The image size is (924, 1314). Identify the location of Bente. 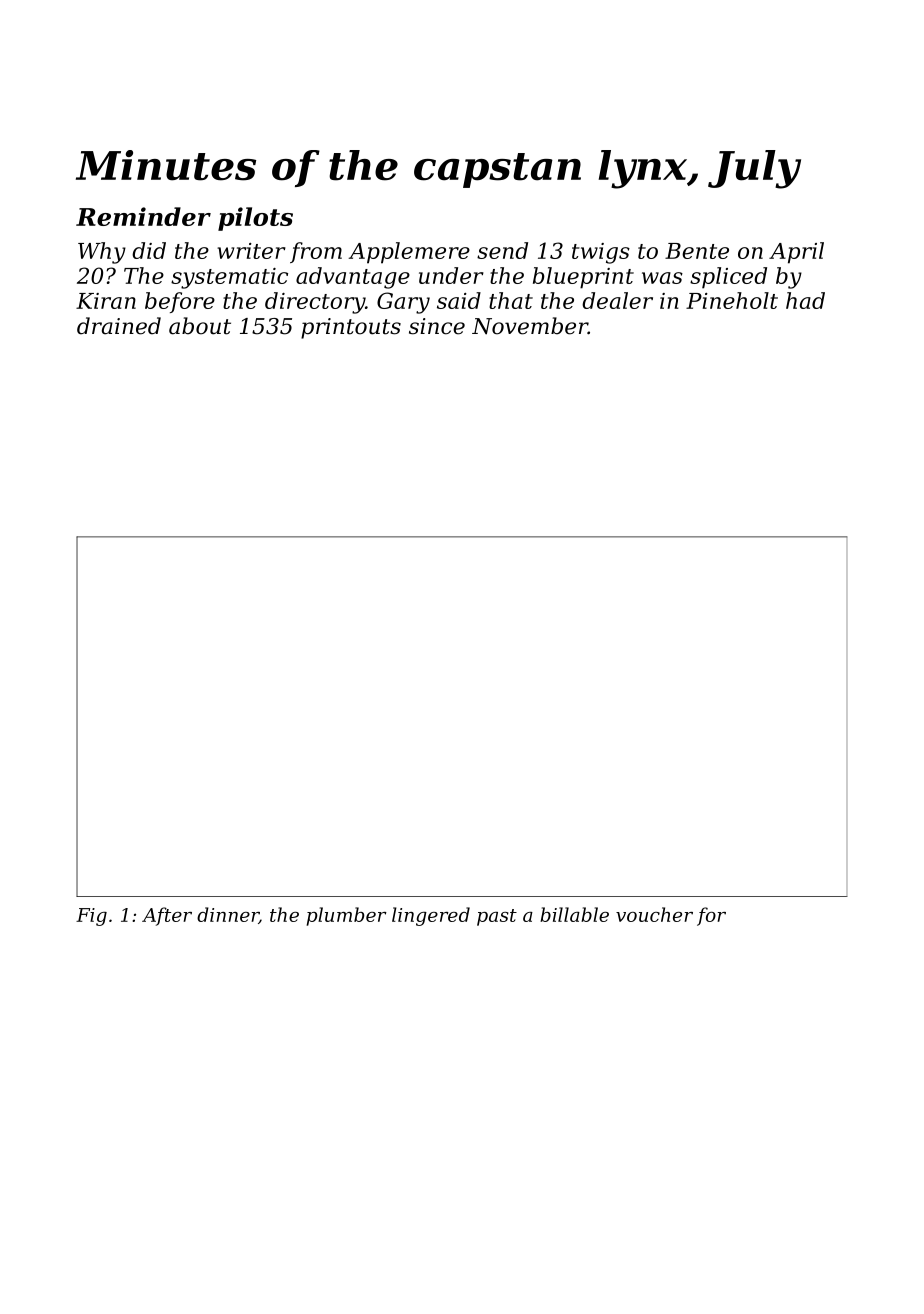
(697, 251).
